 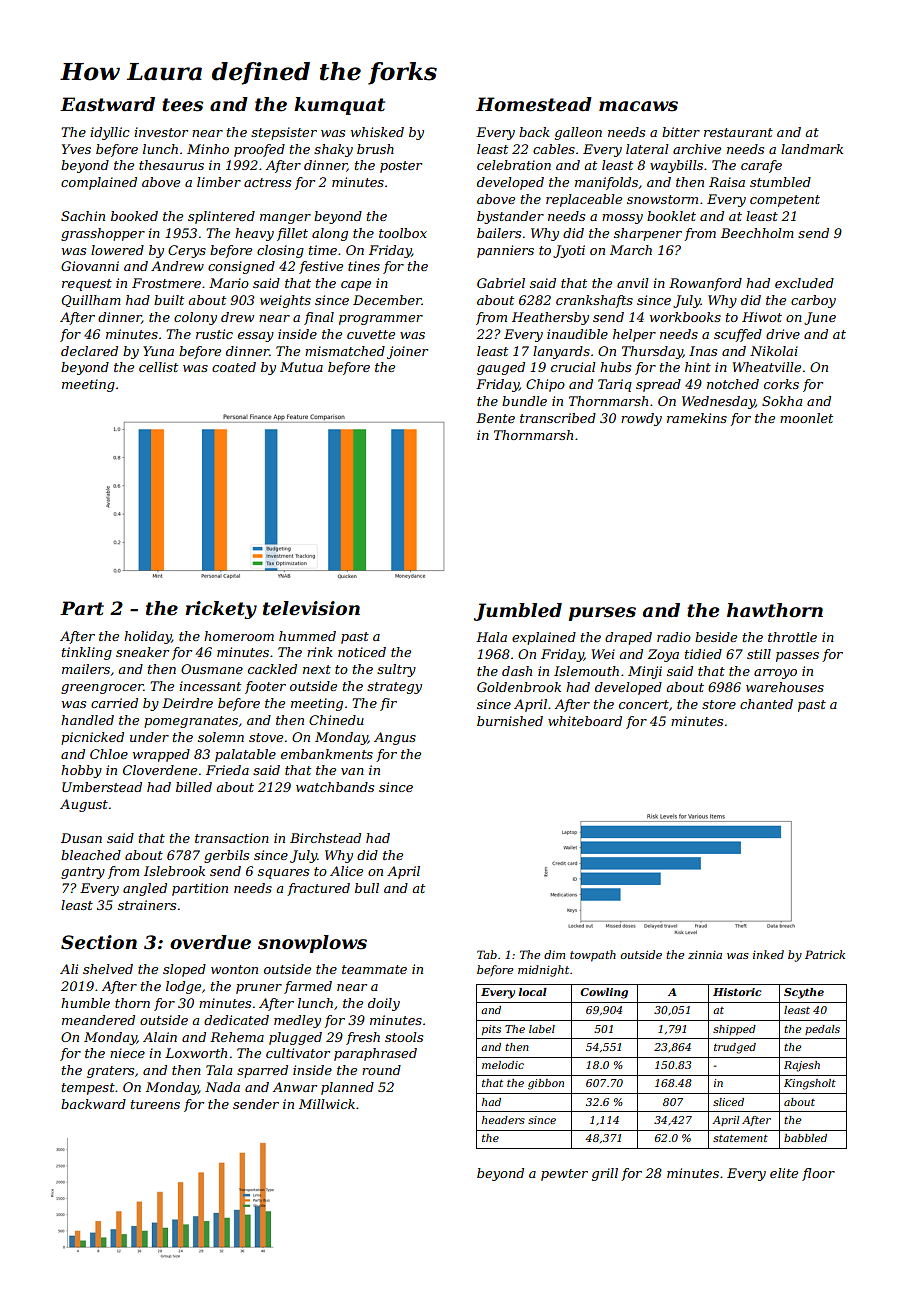 I want to click on Bente, so click(x=495, y=418).
